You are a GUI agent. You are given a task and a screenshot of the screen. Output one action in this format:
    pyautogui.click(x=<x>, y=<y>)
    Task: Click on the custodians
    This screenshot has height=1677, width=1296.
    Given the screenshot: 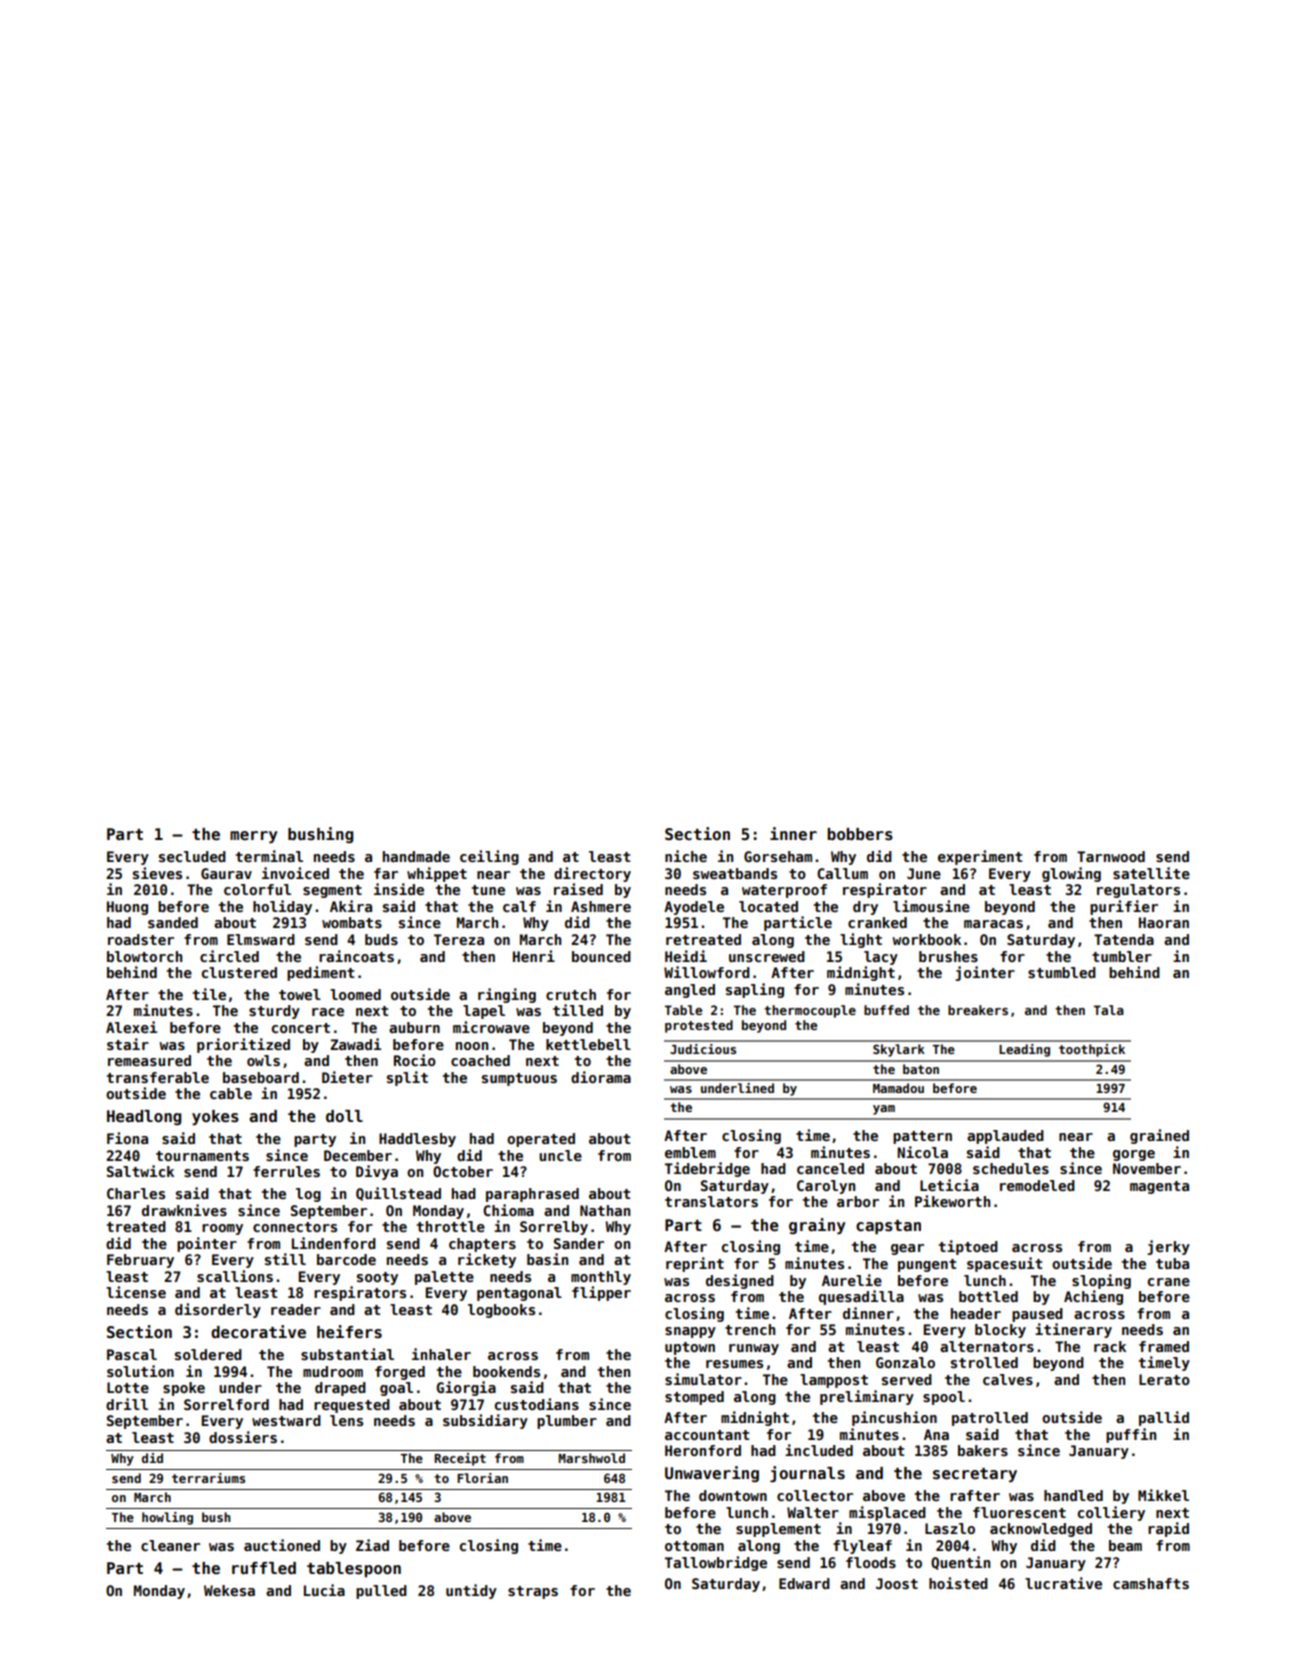 What is the action you would take?
    pyautogui.click(x=537, y=1404)
